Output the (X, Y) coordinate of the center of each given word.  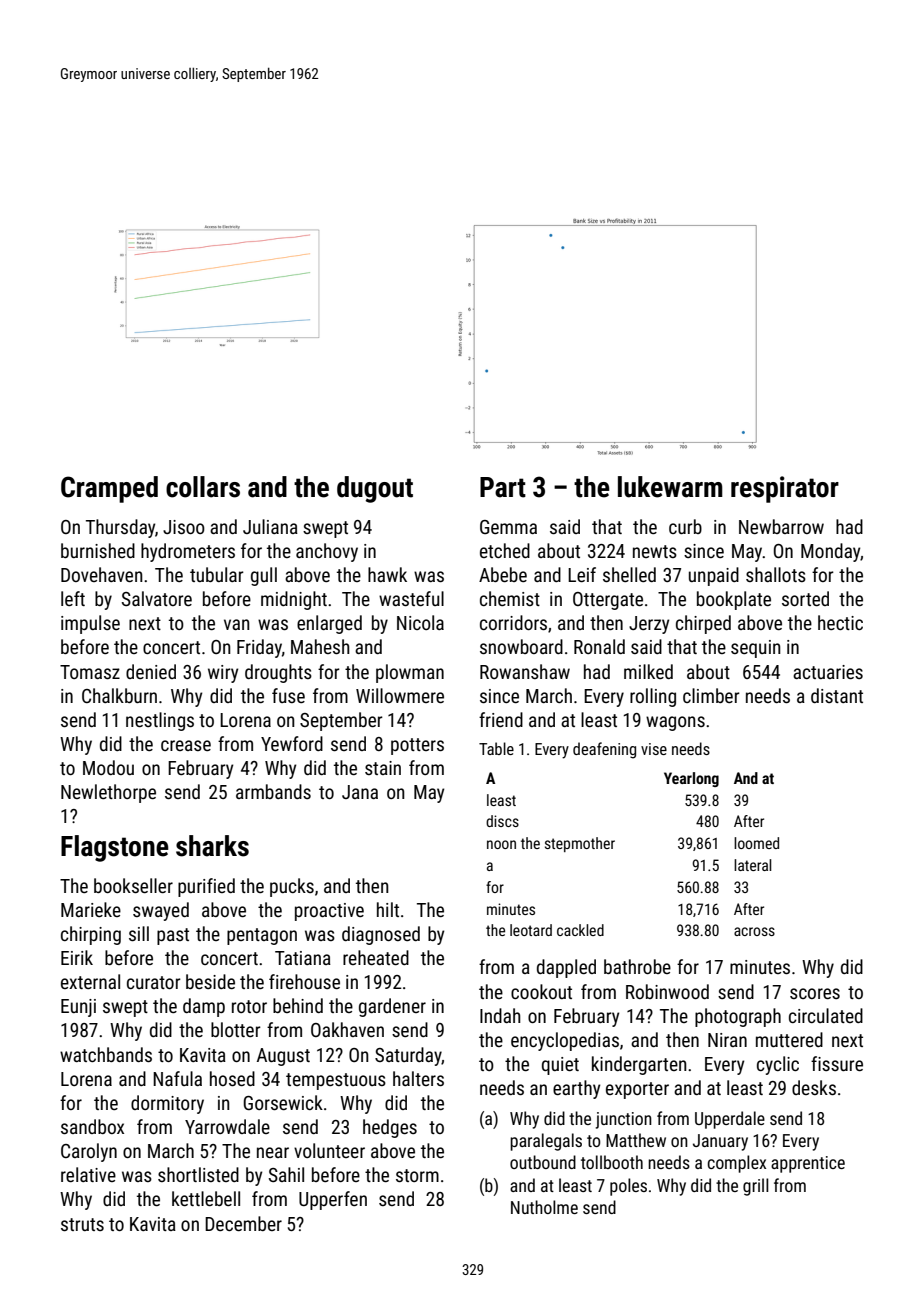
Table (496, 748)
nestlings (160, 721)
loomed (756, 843)
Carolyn (89, 1152)
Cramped (109, 489)
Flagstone (115, 848)
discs (502, 821)
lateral (753, 865)
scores (815, 993)
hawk (387, 574)
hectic (840, 622)
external (90, 981)
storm (417, 1175)
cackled (580, 930)
